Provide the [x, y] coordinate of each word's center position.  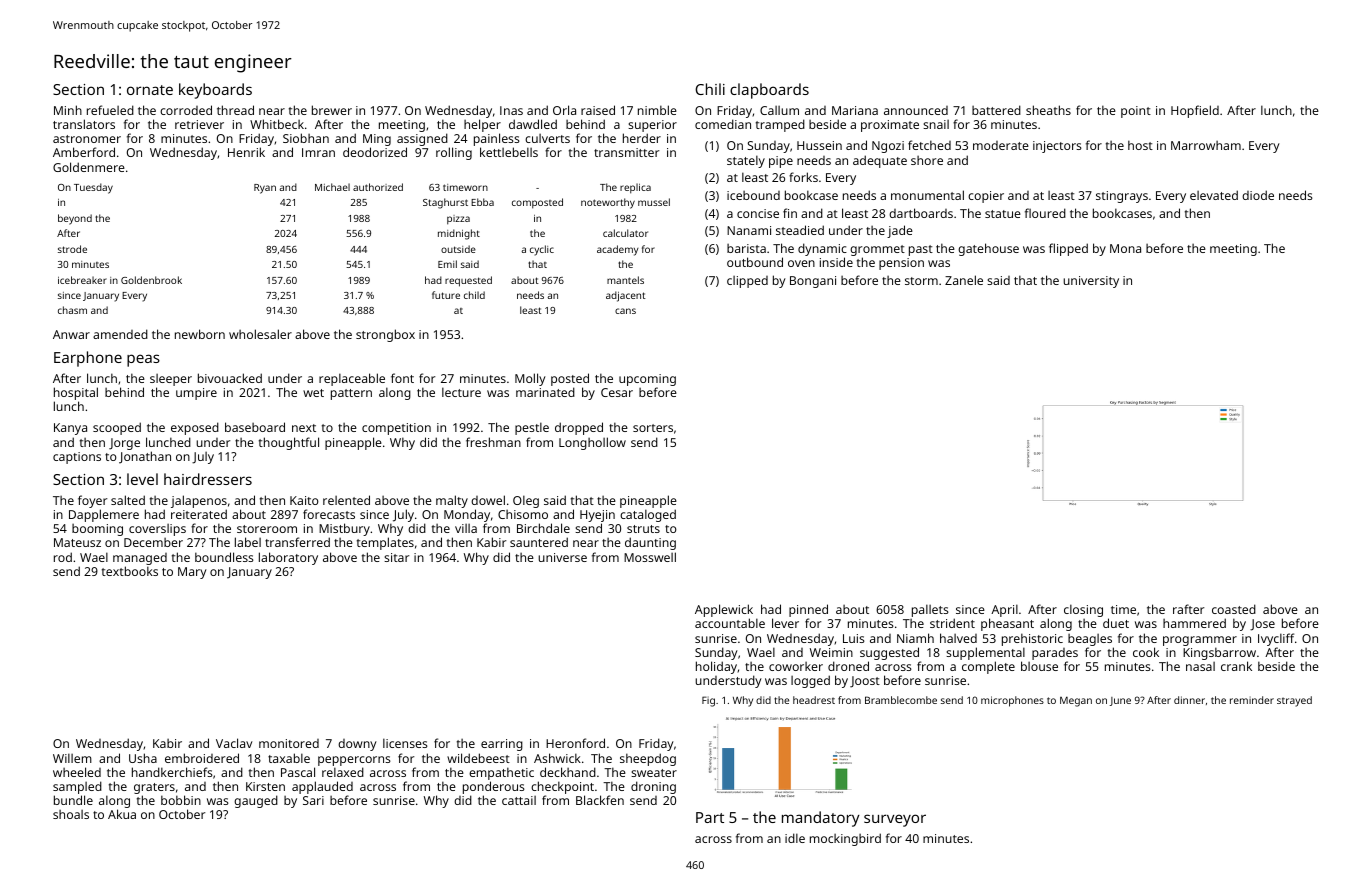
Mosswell [650, 557]
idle [795, 838]
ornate [150, 90]
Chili [710, 89]
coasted [1234, 609]
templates [385, 544]
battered [996, 110]
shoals [71, 814]
